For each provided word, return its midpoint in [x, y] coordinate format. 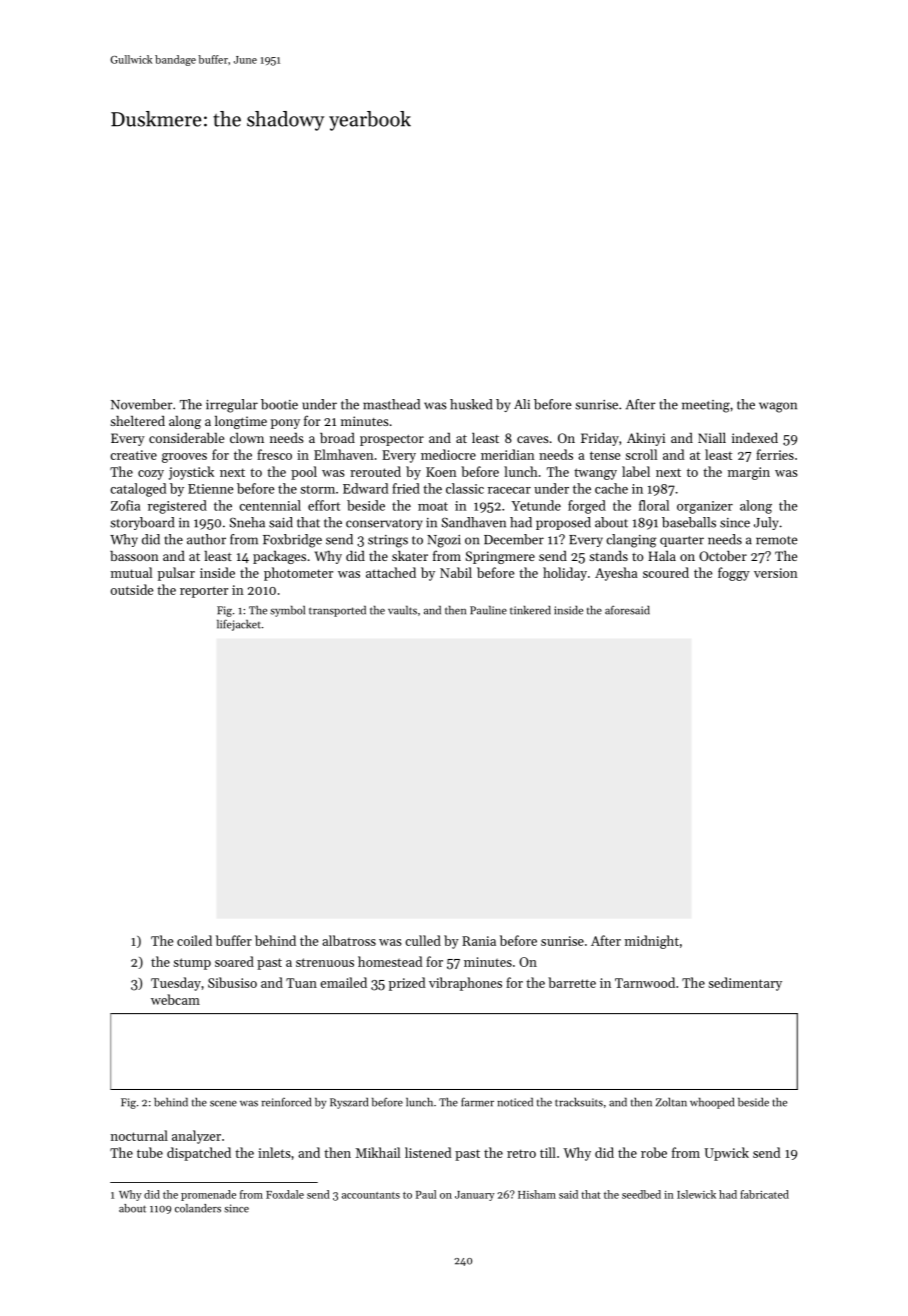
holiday [565, 574]
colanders [198, 1208]
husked [471, 404]
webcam [175, 999]
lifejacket [239, 625]
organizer [705, 507]
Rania [479, 941]
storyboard [142, 523]
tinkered [530, 610]
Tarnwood [645, 982]
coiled [194, 940]
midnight [652, 942]
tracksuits [579, 1102]
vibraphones [465, 984]
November [142, 404]
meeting [706, 406]
